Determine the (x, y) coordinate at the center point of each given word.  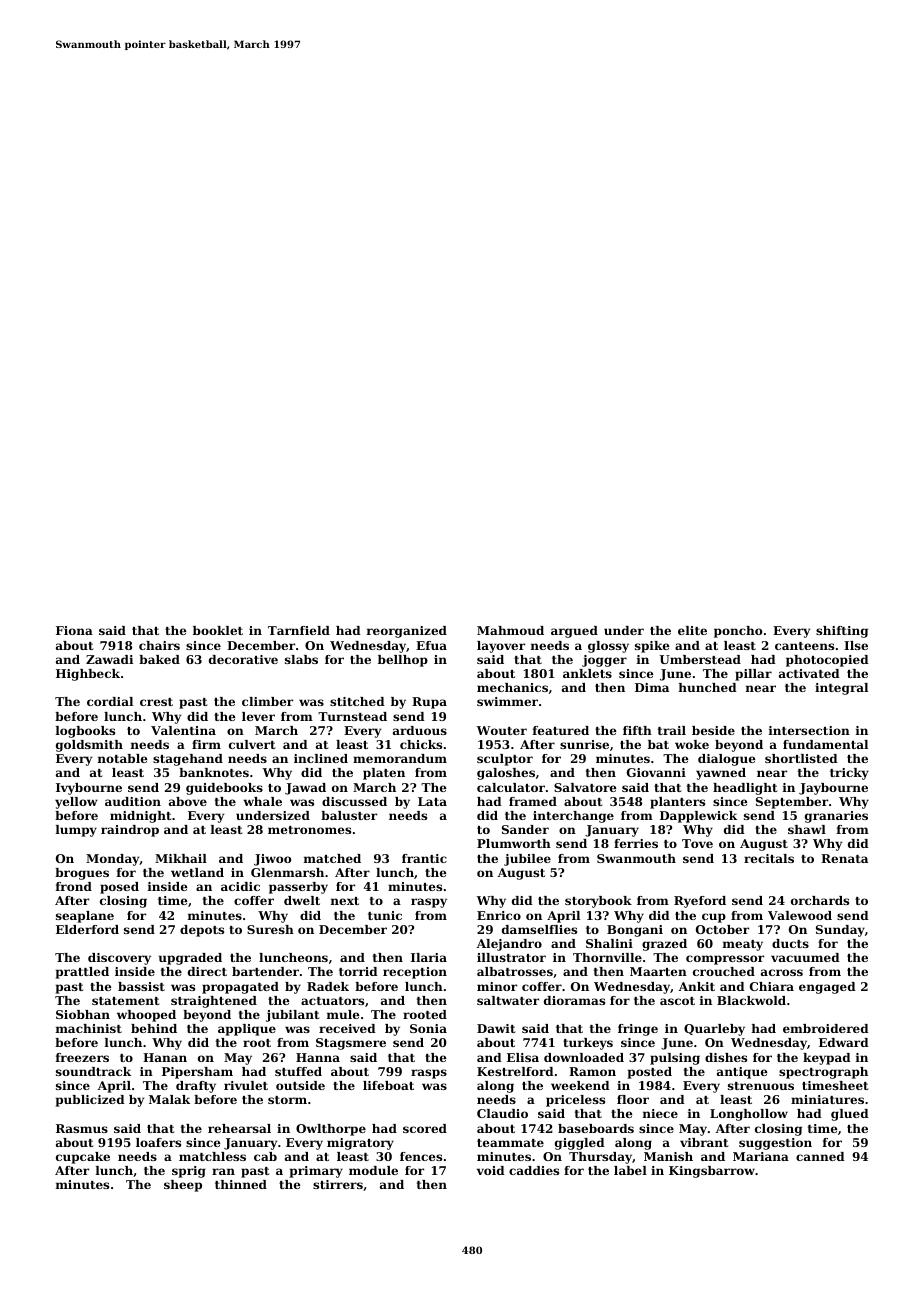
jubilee (527, 860)
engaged (827, 988)
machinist (89, 1028)
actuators (332, 1001)
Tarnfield (299, 630)
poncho (738, 632)
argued (574, 632)
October (722, 929)
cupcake (83, 1158)
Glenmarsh (287, 872)
